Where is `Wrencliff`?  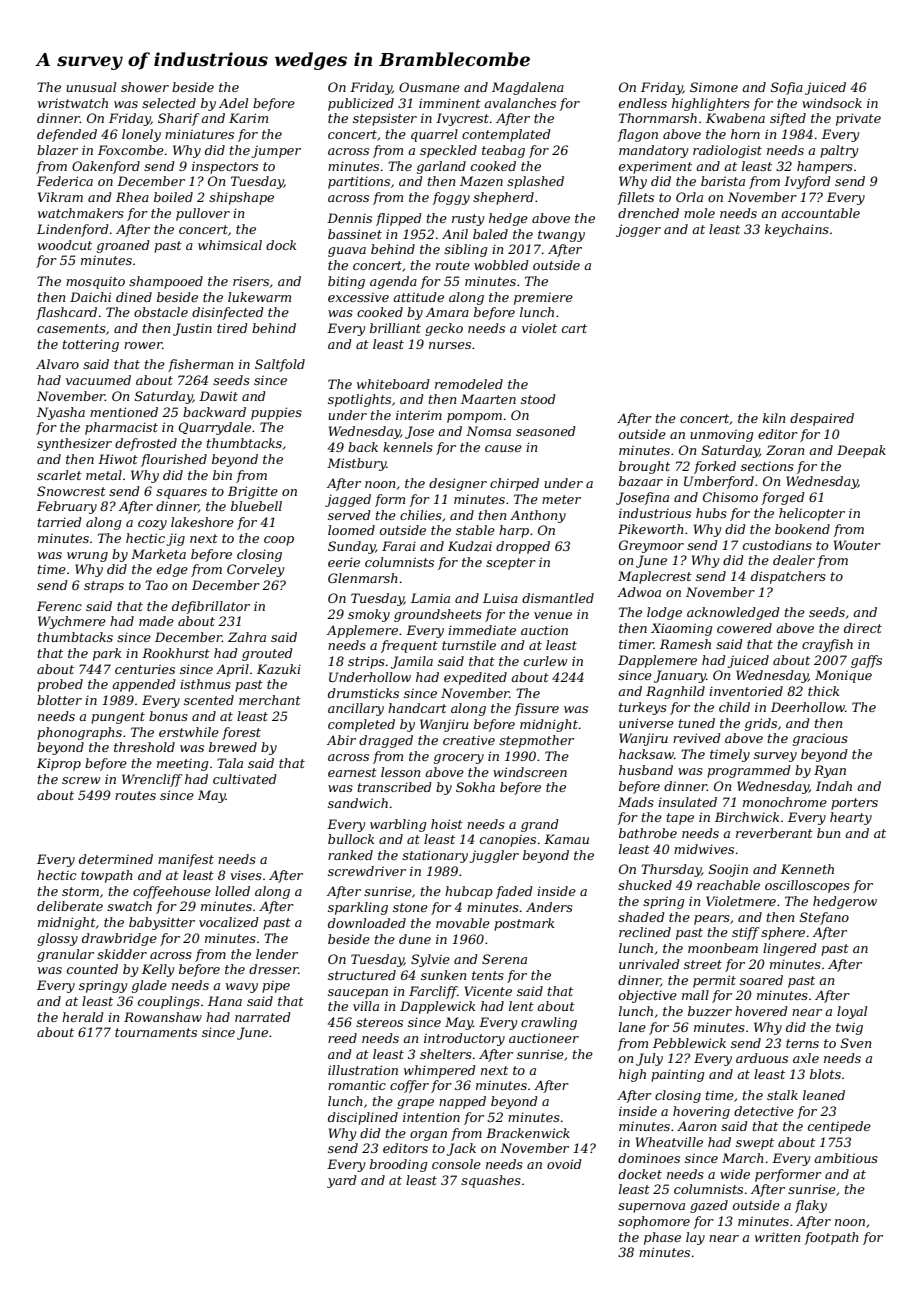 Wrencliff is located at coordinates (152, 780).
